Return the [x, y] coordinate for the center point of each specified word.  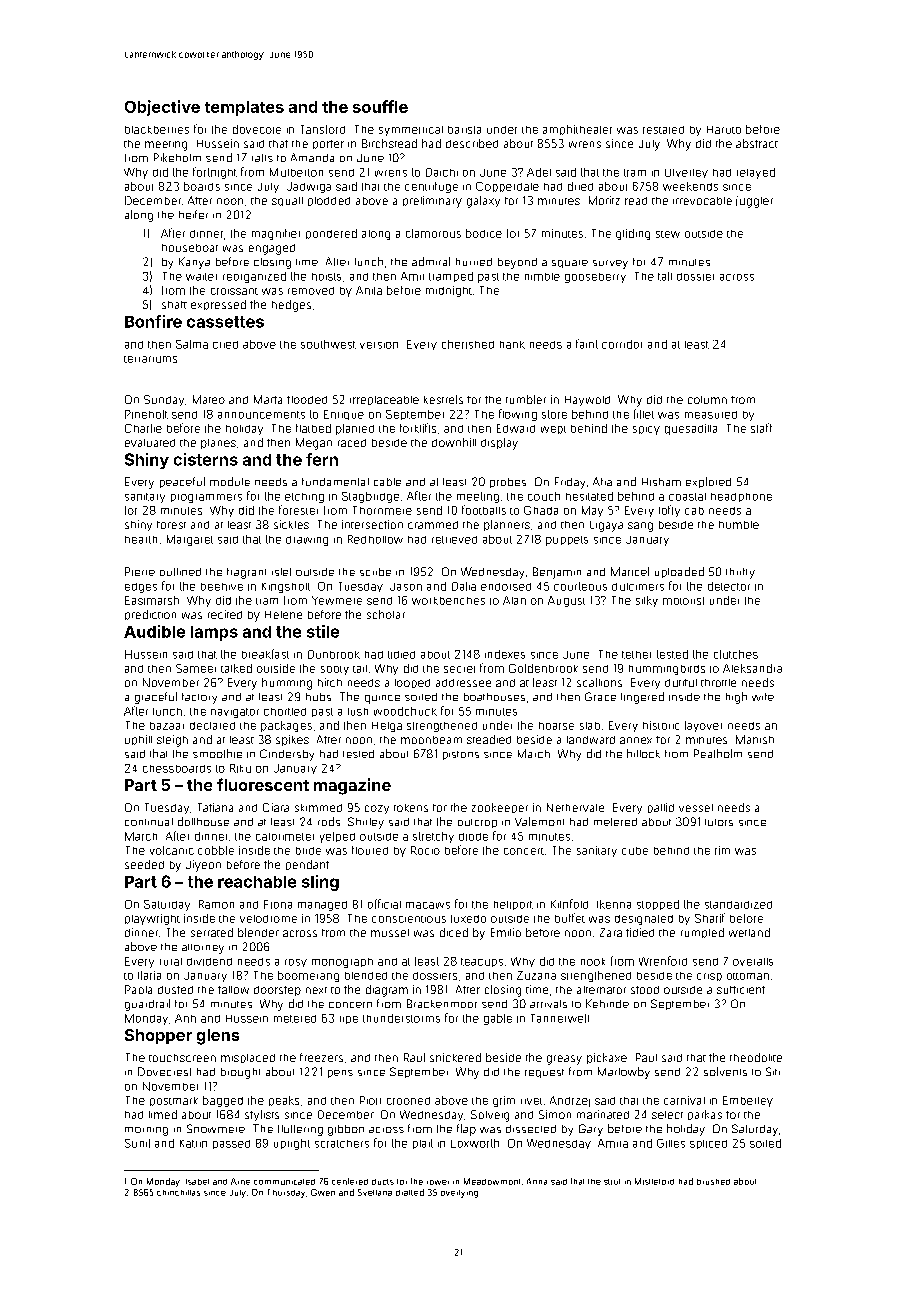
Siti [773, 1071]
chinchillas [178, 1193]
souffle [380, 106]
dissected [531, 1129]
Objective [162, 108]
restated [663, 130]
